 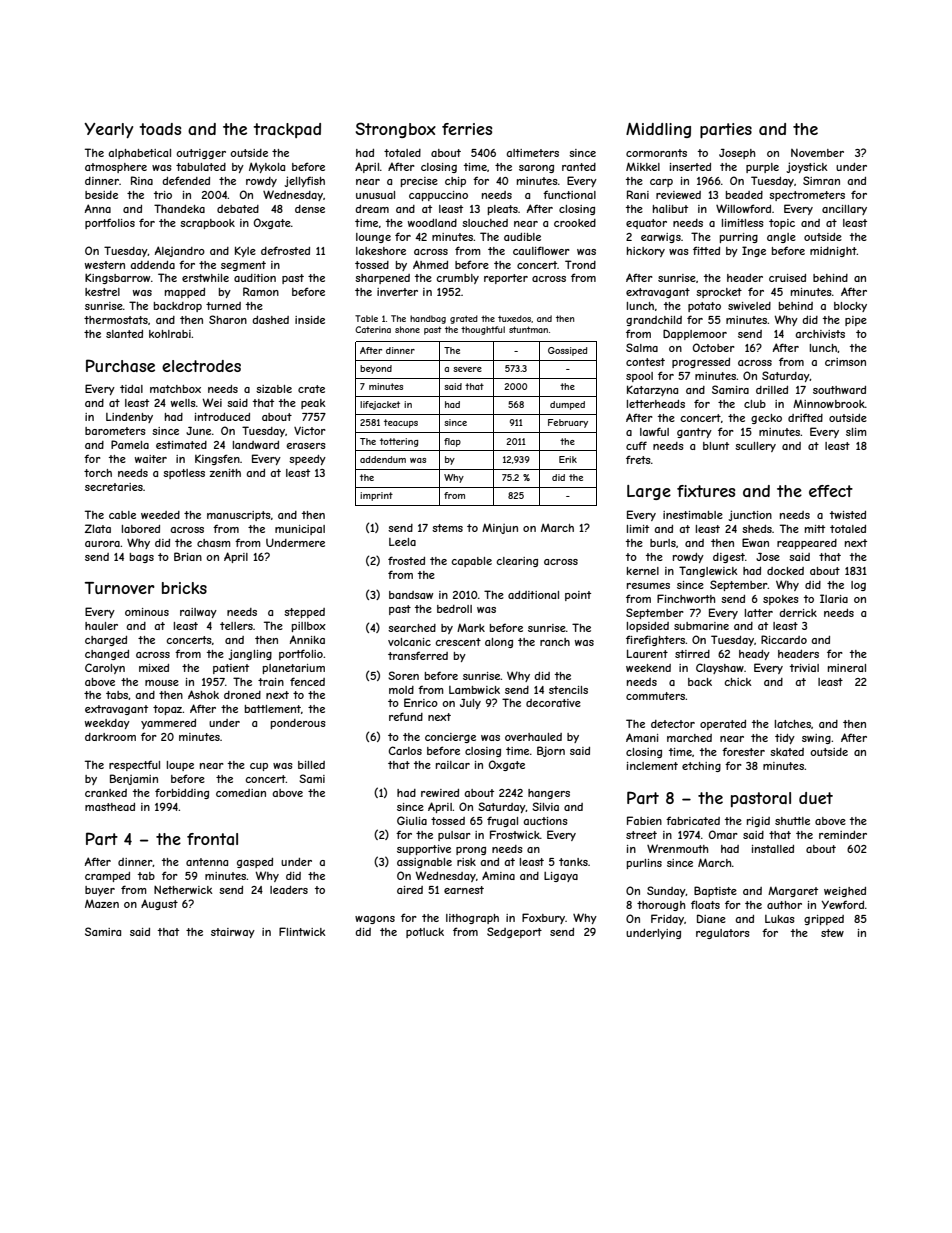 What do you see at coordinates (464, 890) in the document?
I see `earnest` at bounding box center [464, 890].
